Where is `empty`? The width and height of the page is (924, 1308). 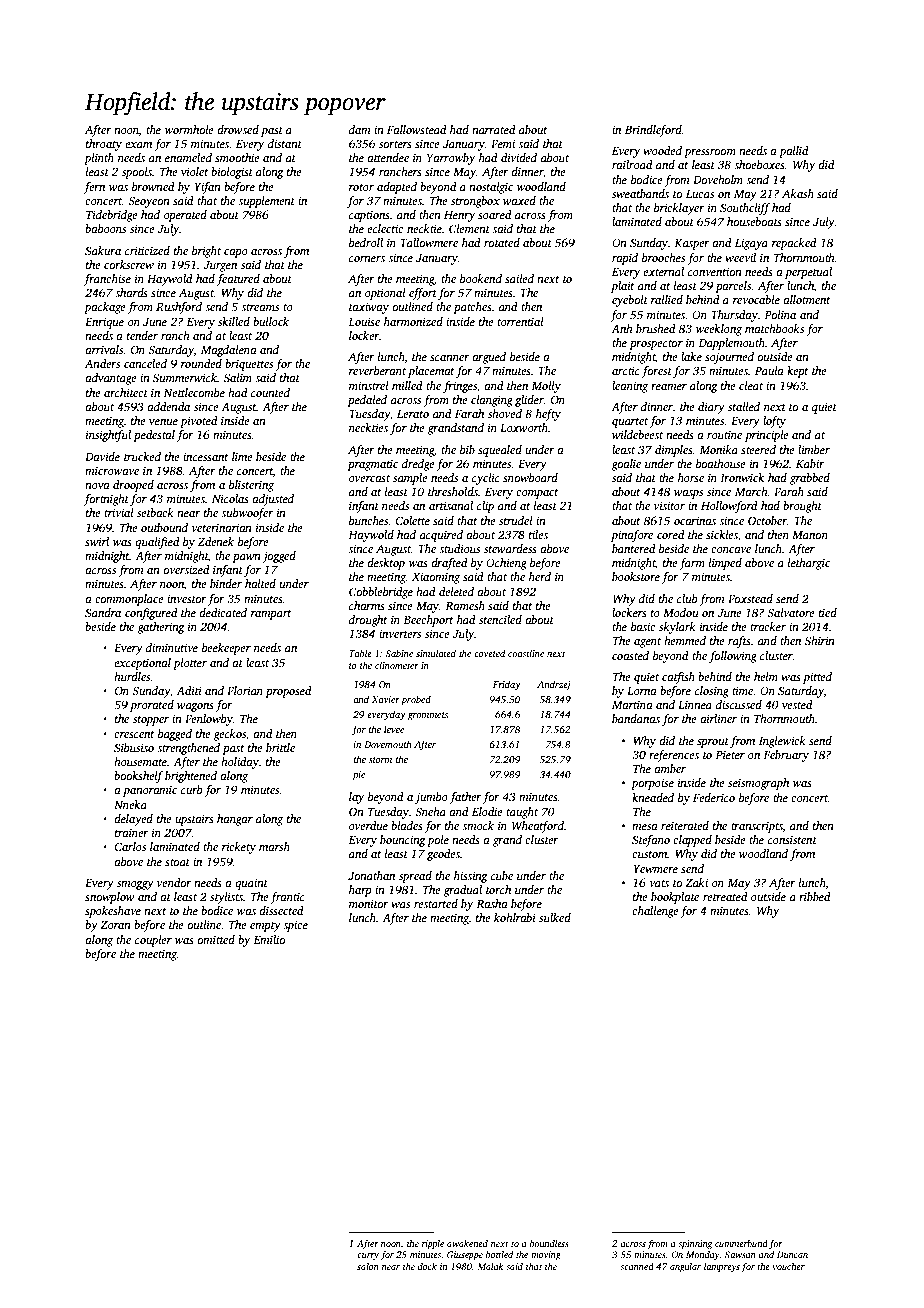
empty is located at coordinates (265, 927).
